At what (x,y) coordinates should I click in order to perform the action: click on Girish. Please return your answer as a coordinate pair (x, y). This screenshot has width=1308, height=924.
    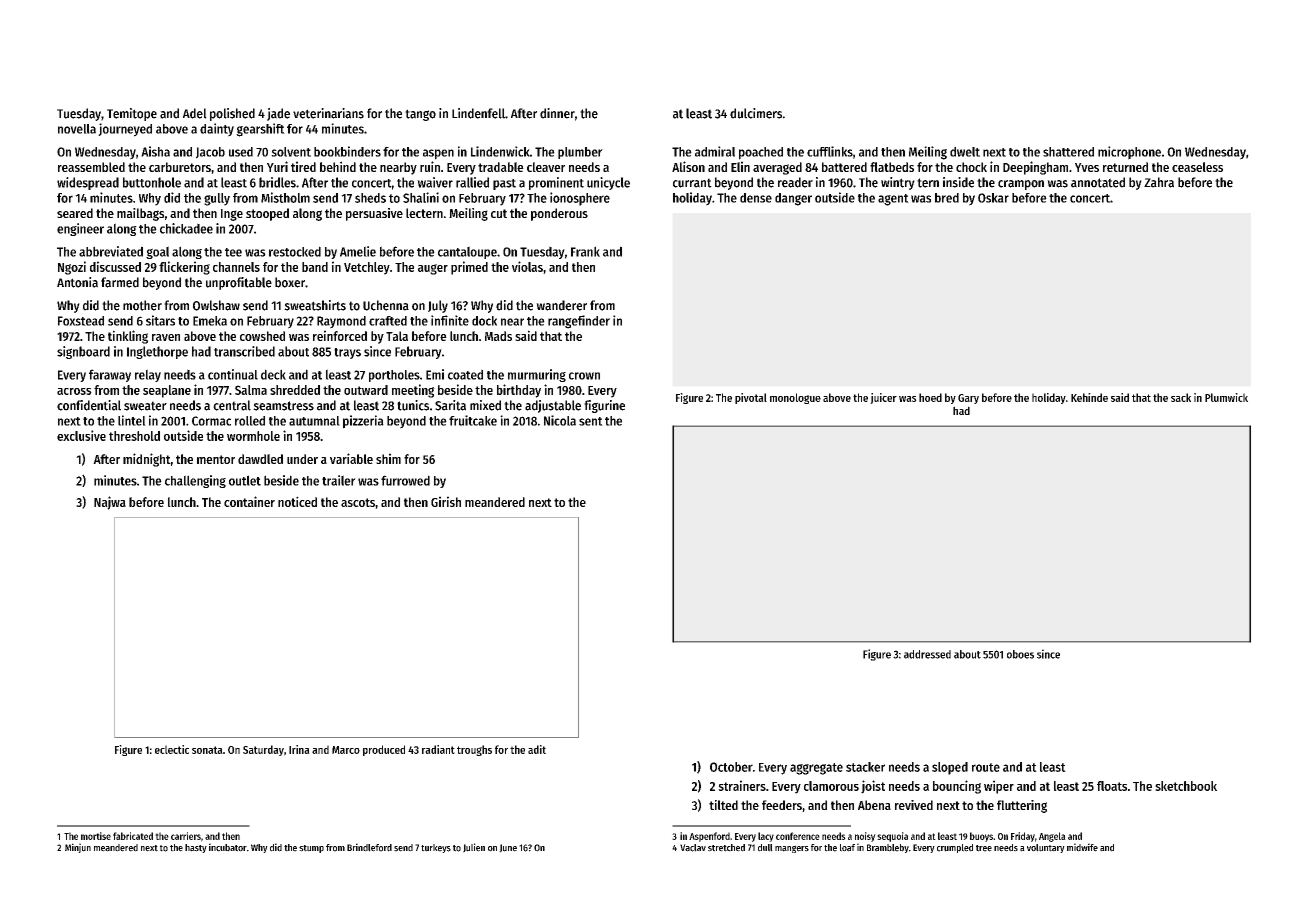
    Looking at the image, I should click on (446, 501).
